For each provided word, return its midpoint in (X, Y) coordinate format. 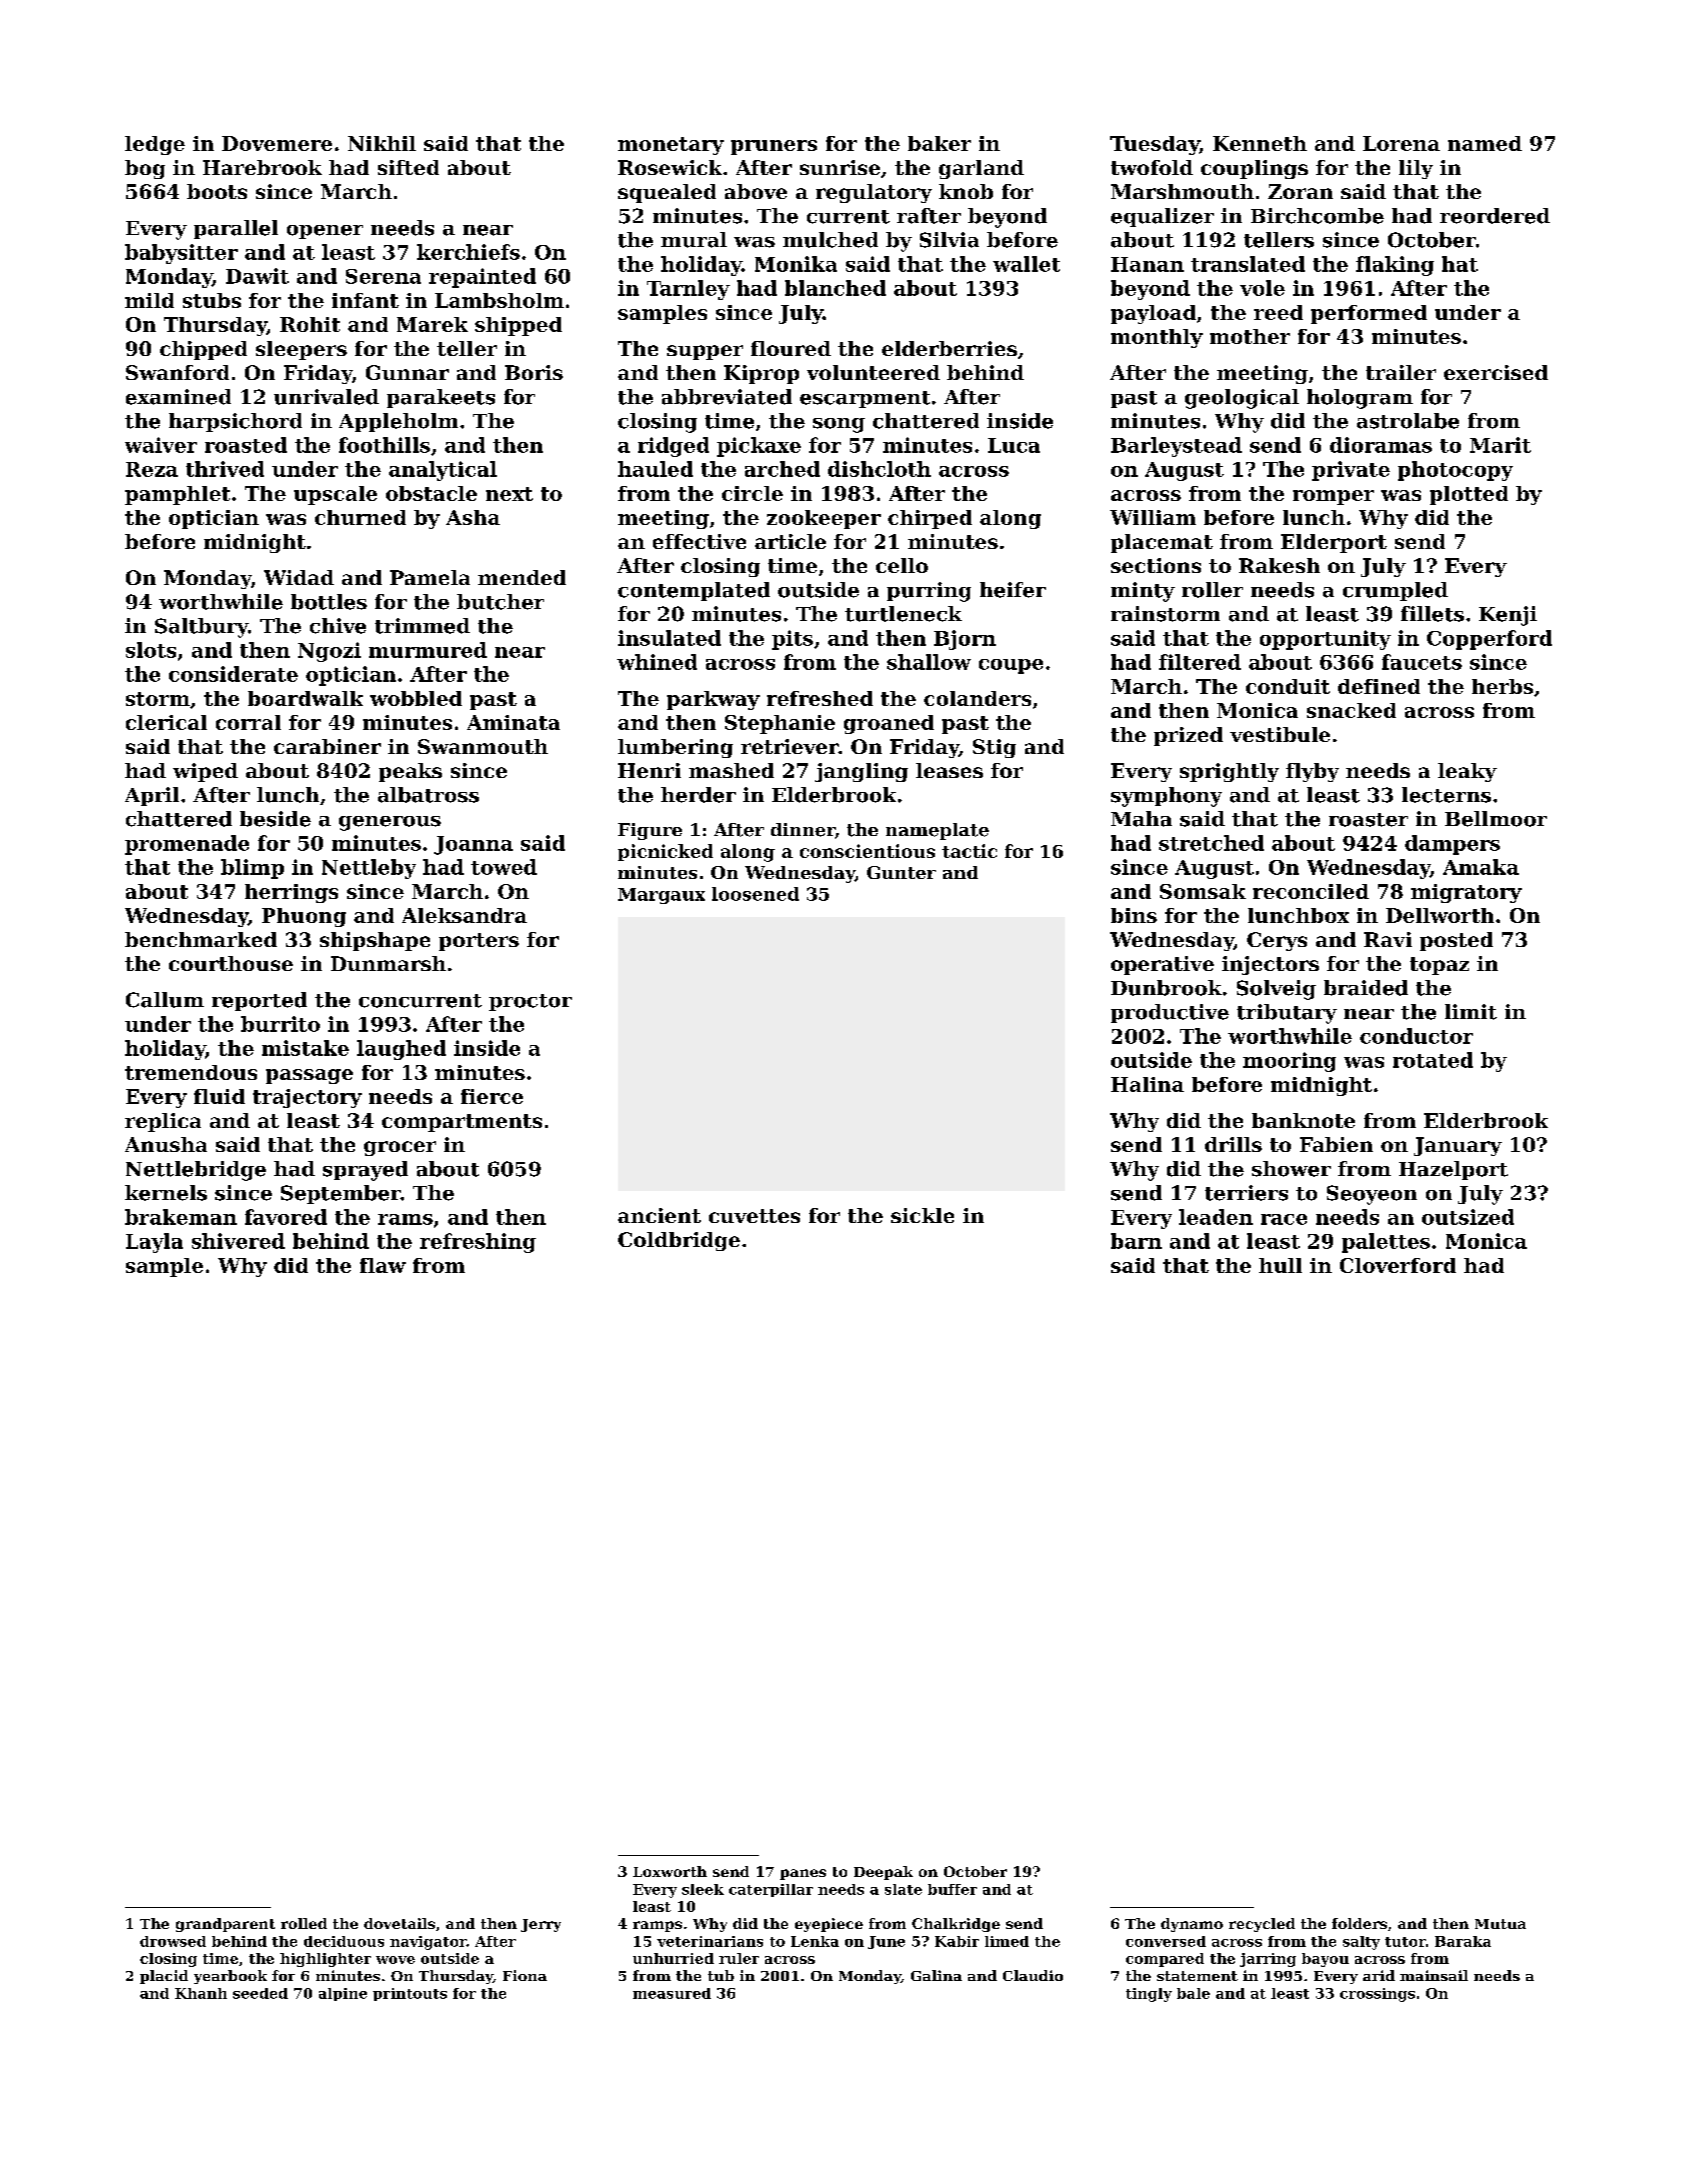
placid (164, 1977)
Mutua (1500, 1924)
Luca (1014, 445)
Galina (936, 1975)
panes (803, 1874)
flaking (1395, 266)
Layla (154, 1243)
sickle (922, 1215)
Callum (165, 1000)
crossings (1377, 1995)
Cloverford (1398, 1265)
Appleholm (398, 422)
